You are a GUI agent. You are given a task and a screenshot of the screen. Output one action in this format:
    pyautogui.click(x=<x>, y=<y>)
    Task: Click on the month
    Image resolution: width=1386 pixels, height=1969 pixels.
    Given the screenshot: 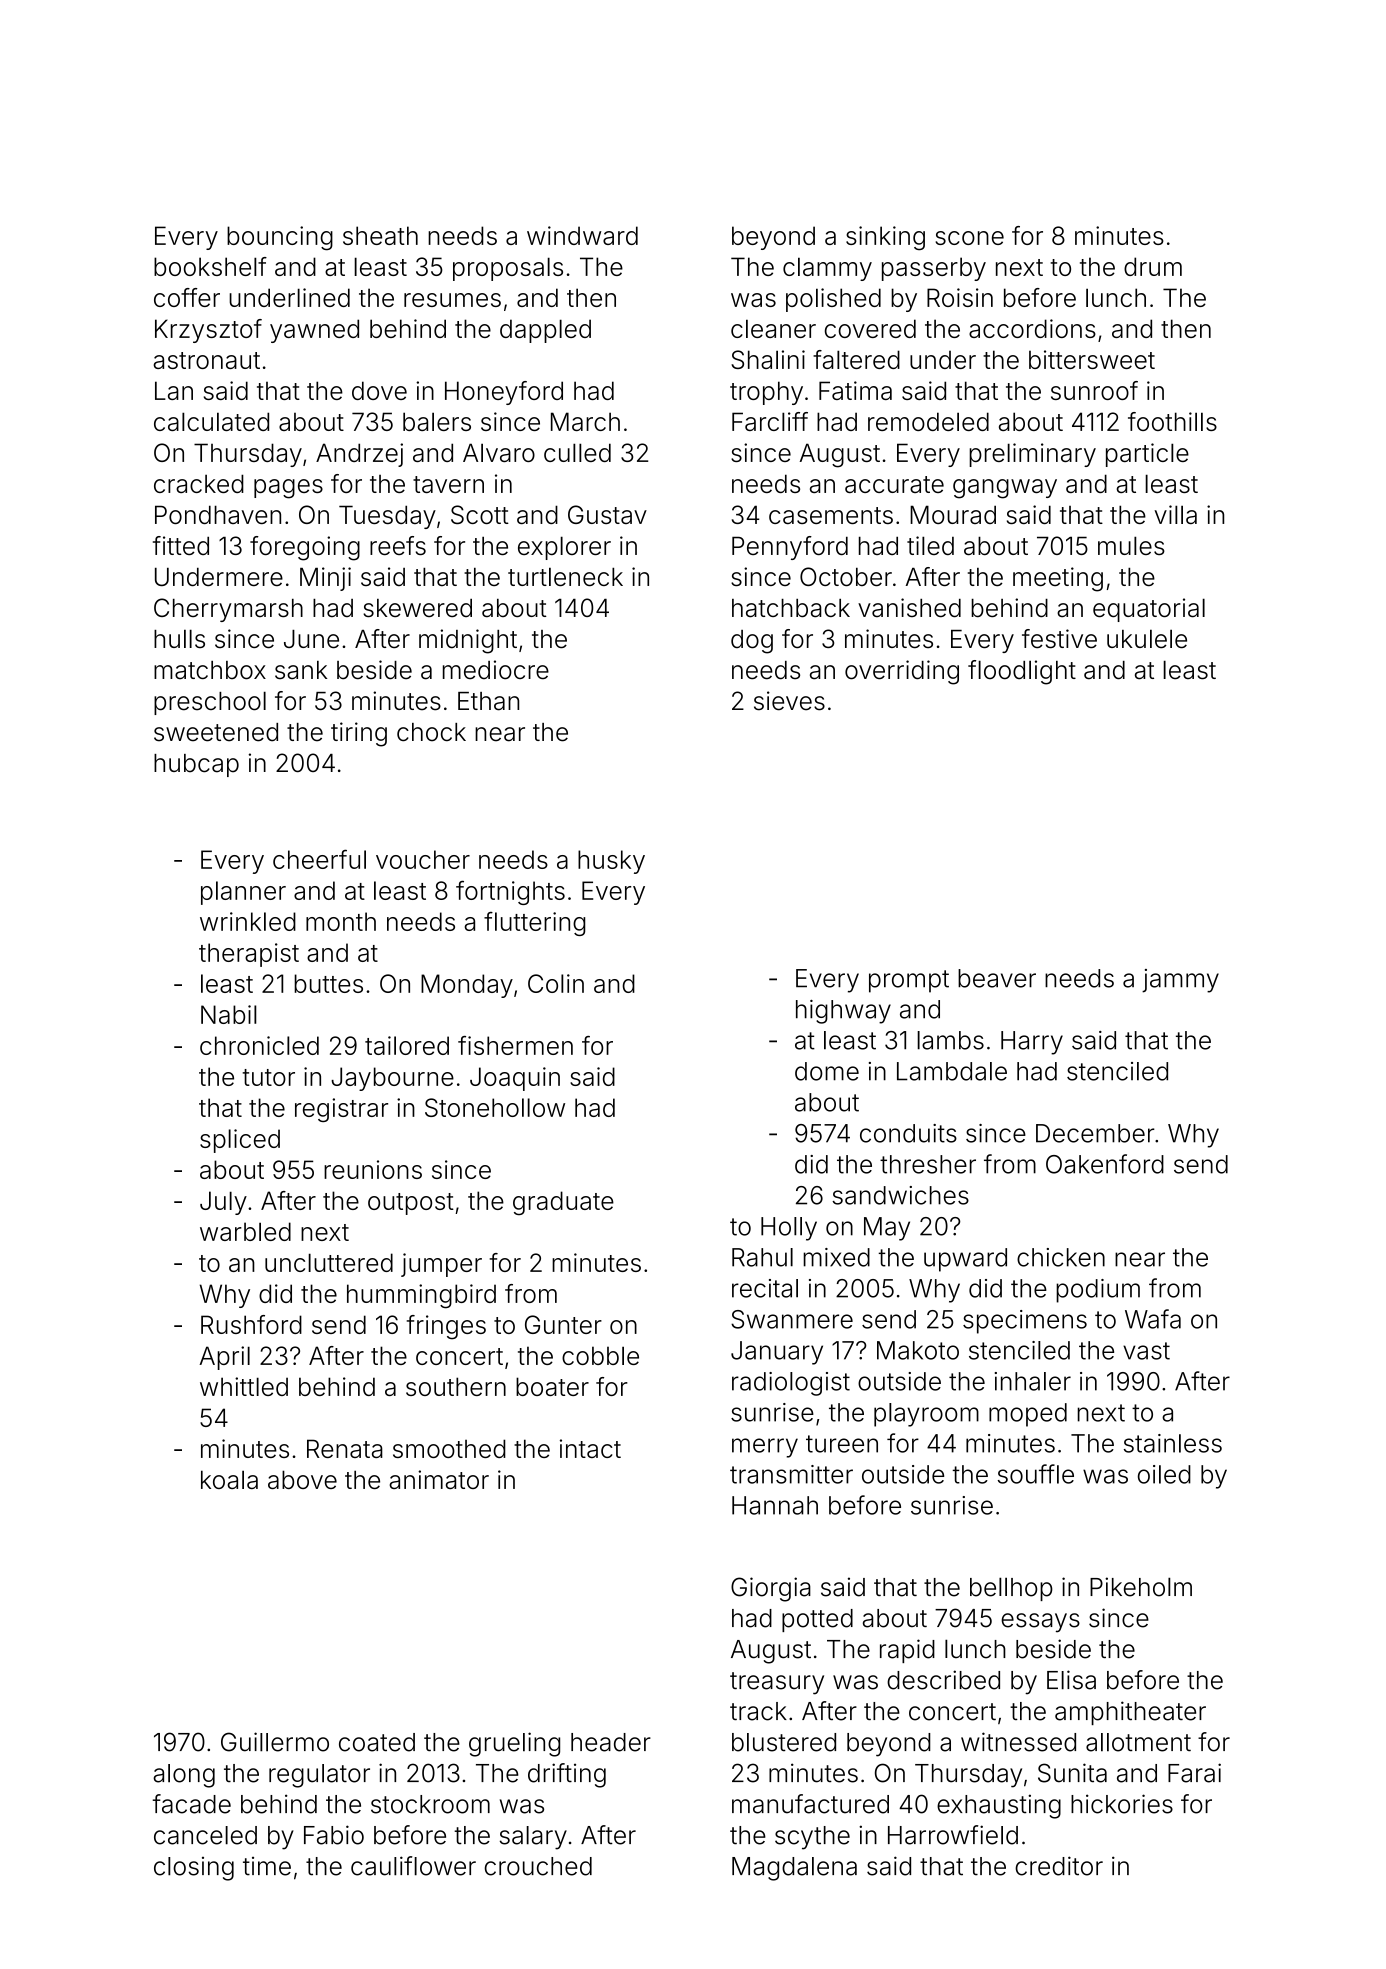 What is the action you would take?
    pyautogui.click(x=341, y=921)
